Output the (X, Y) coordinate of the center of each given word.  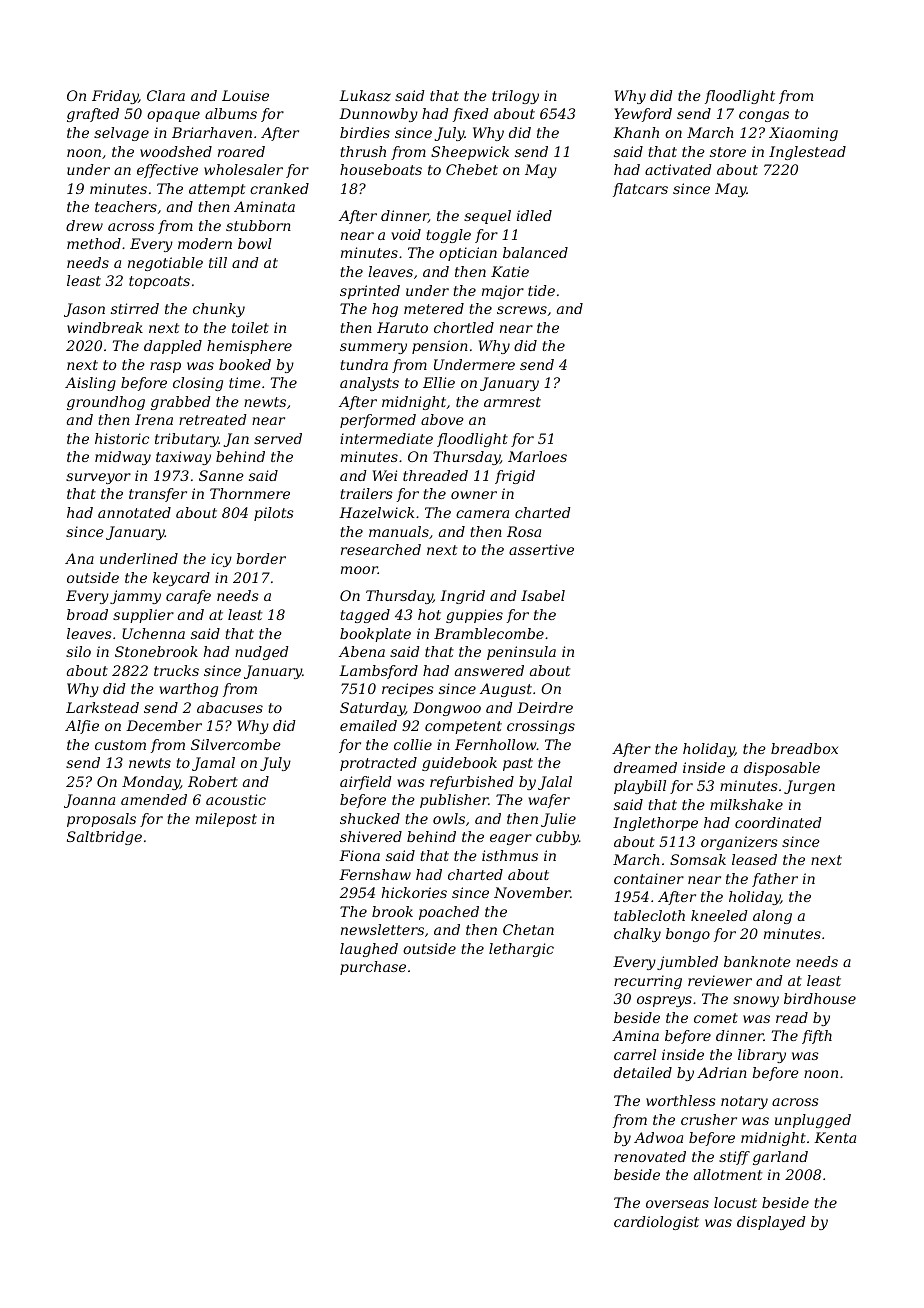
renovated (650, 1156)
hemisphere (249, 347)
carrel (635, 1054)
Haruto (402, 327)
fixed (471, 115)
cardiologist (656, 1223)
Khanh (636, 132)
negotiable (165, 264)
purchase (373, 968)
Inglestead (807, 153)
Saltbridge (104, 838)
